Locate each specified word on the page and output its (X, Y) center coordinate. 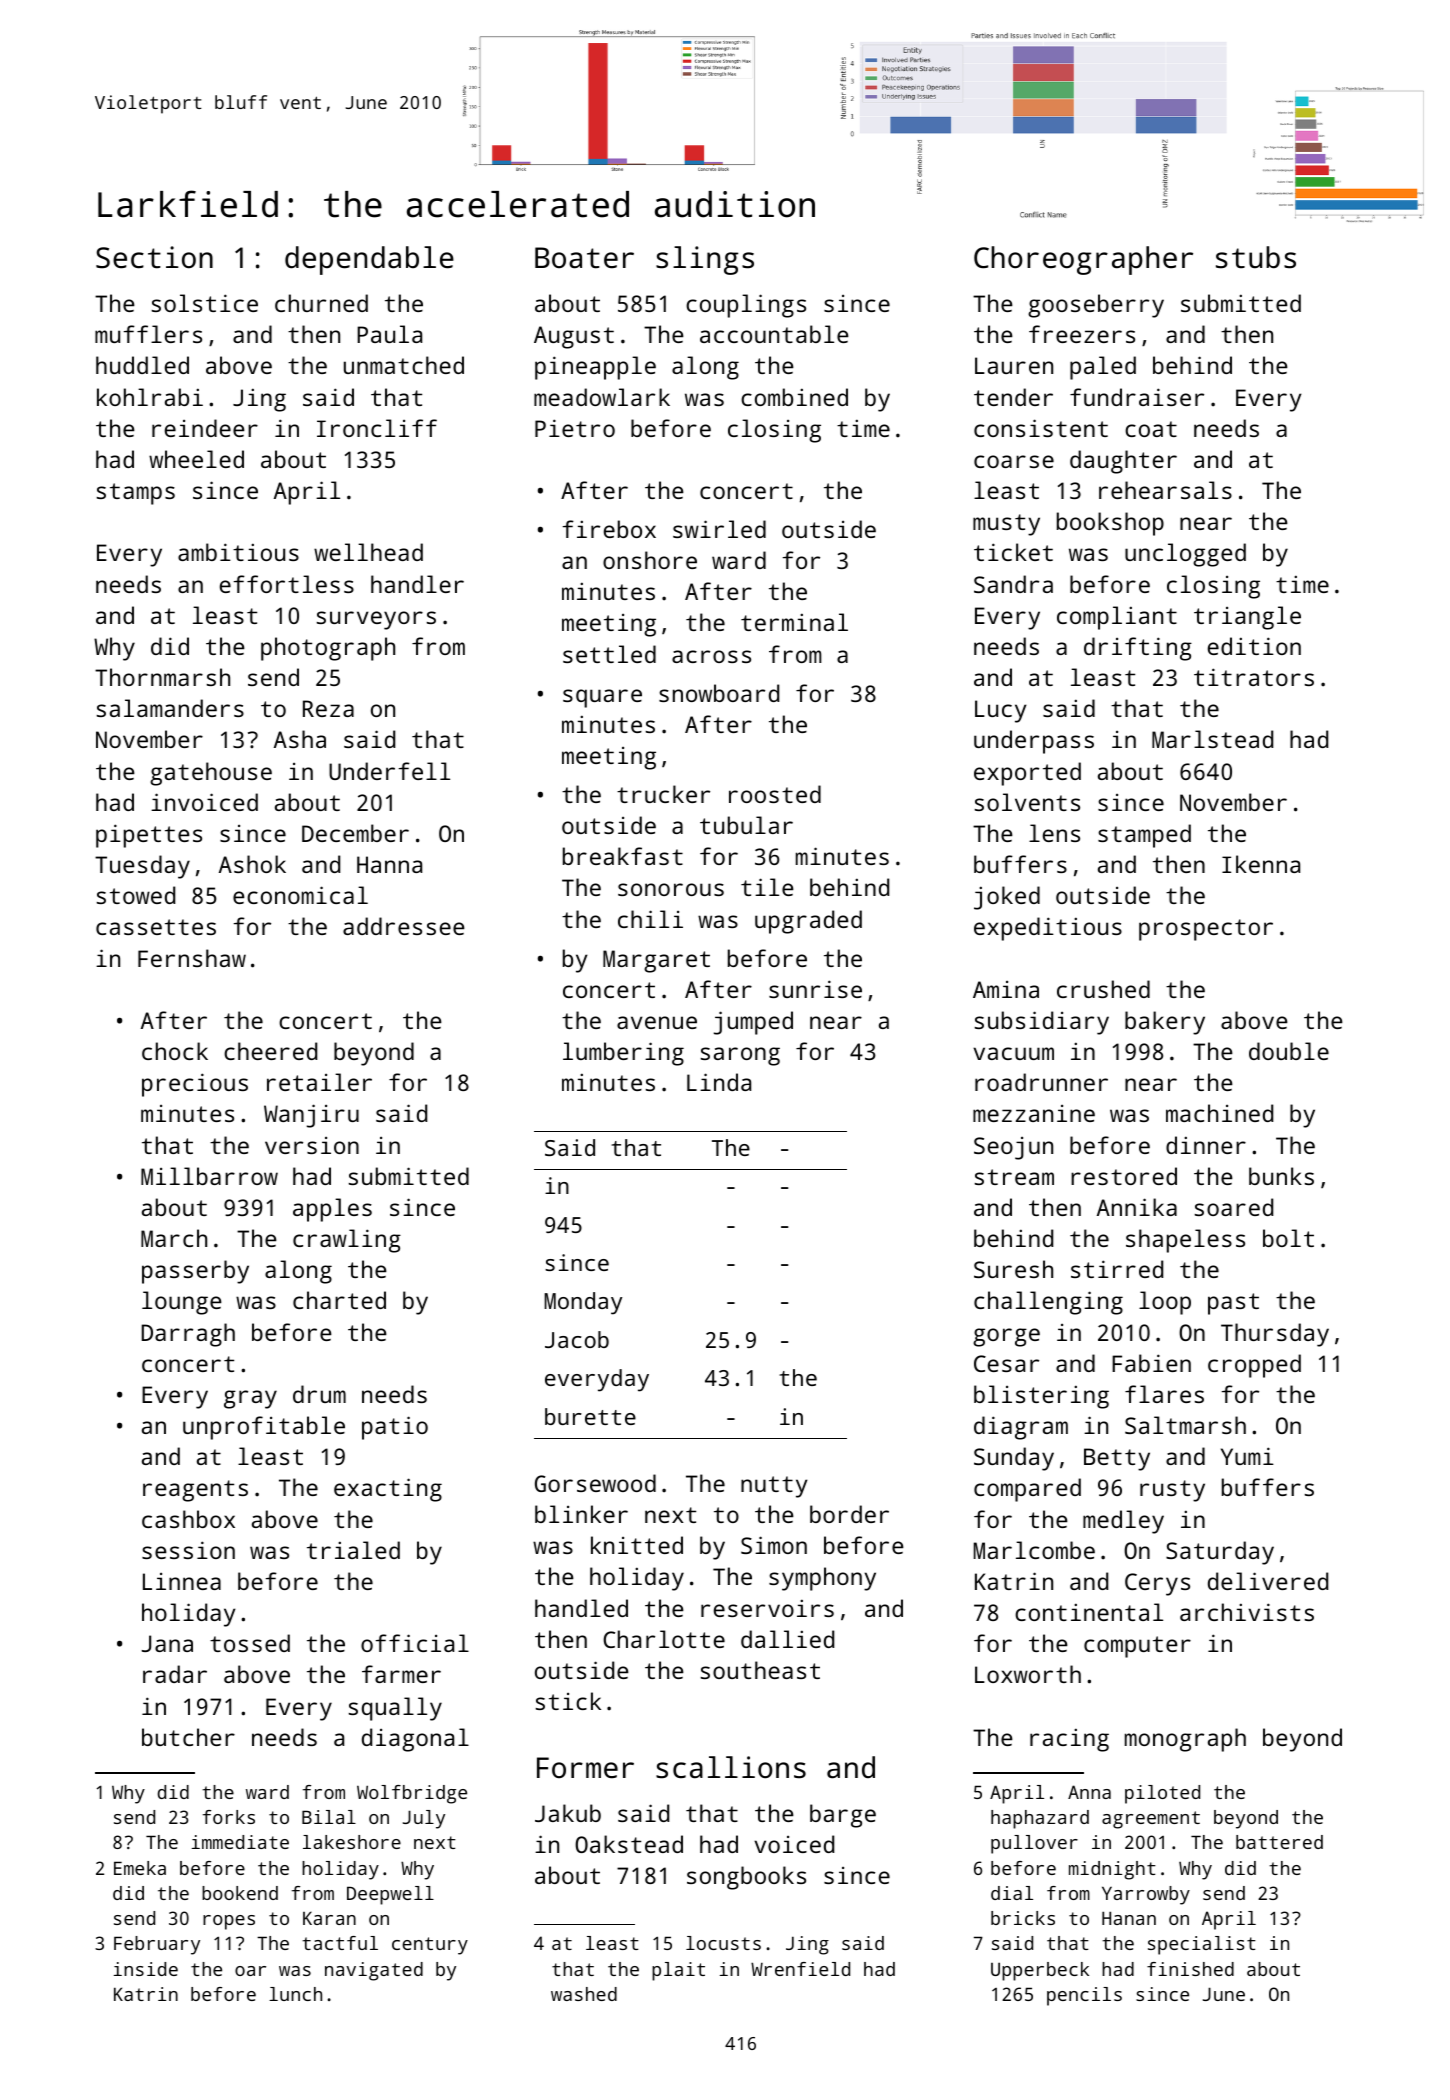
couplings (746, 306)
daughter (1123, 462)
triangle (1247, 618)
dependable (369, 260)
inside (146, 1969)
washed (584, 1994)
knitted (637, 1545)
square (602, 698)
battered (1279, 1842)
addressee (404, 926)
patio (395, 1428)
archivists (1247, 1612)
